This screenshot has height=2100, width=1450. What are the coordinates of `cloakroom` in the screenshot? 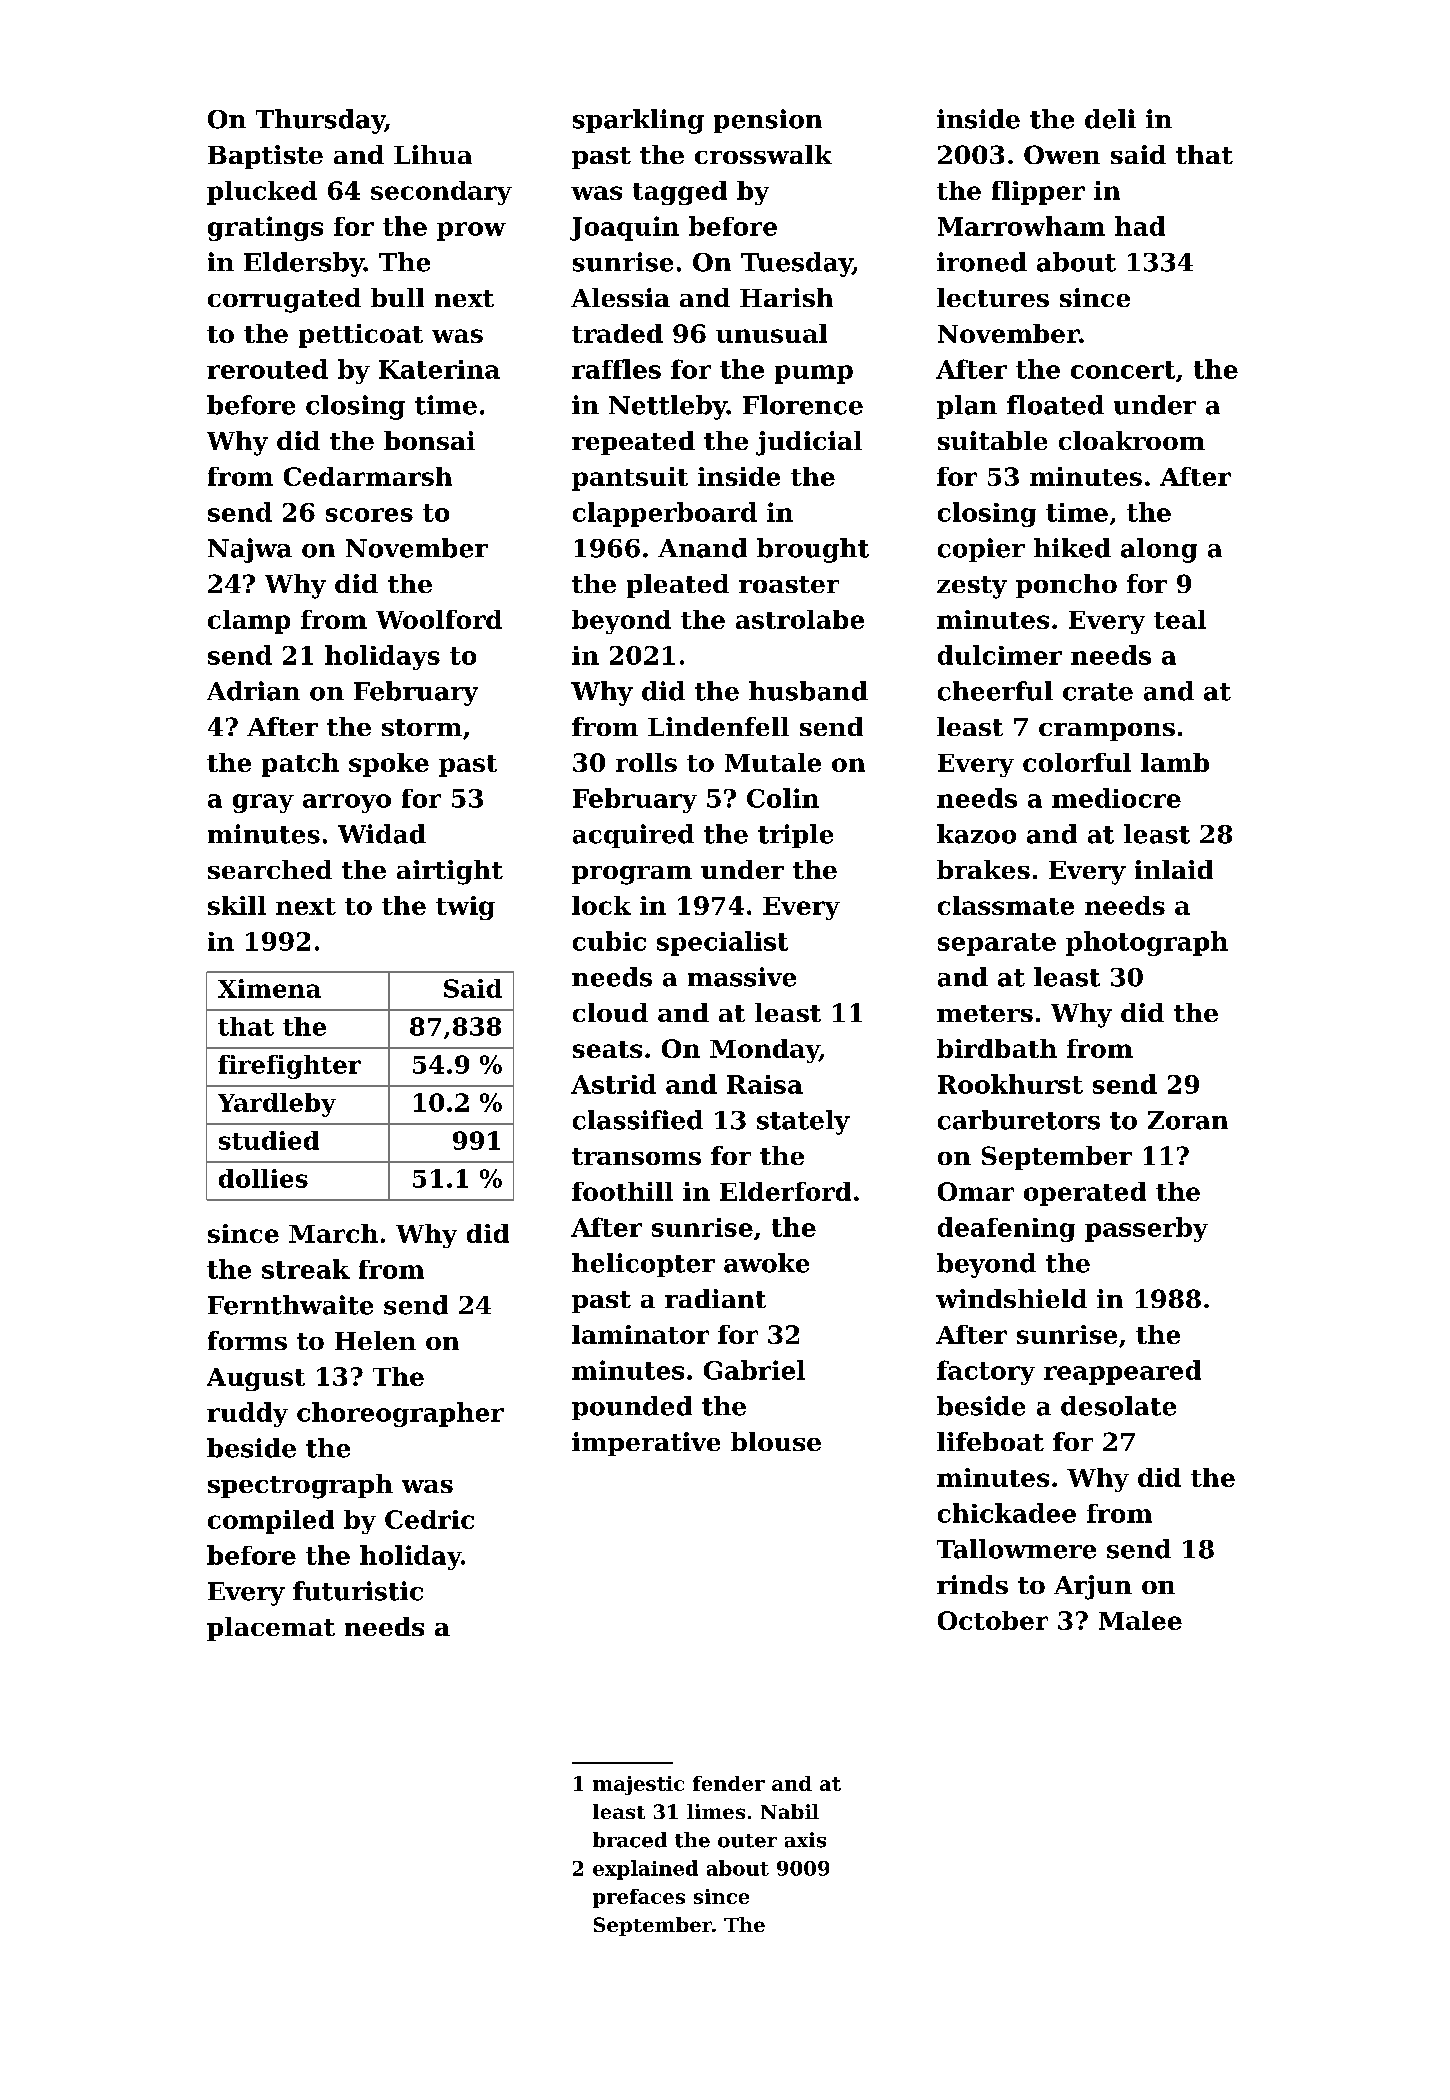 It's located at (1132, 440).
